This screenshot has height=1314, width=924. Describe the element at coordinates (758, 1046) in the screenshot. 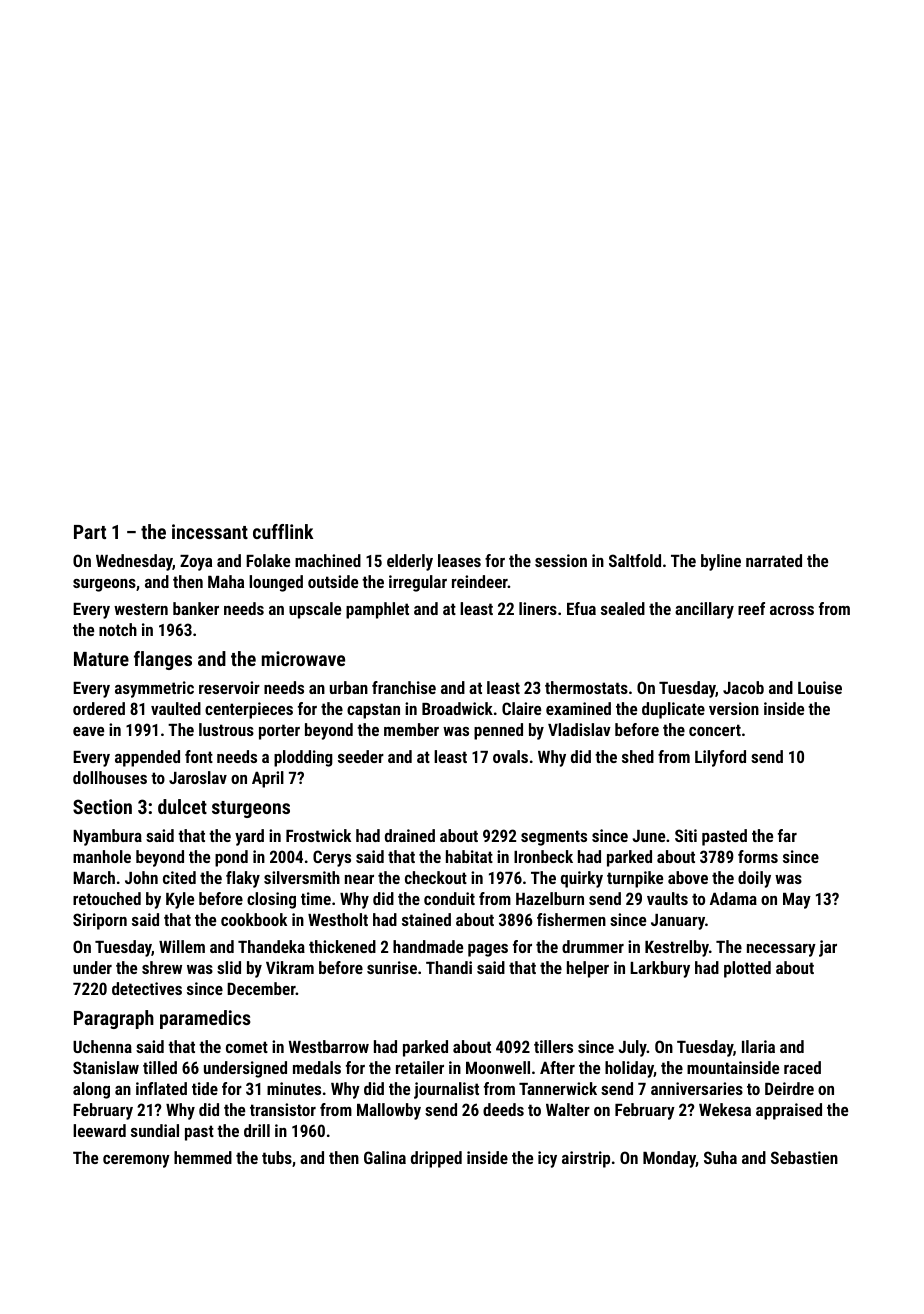

I see `Ilaria` at that location.
